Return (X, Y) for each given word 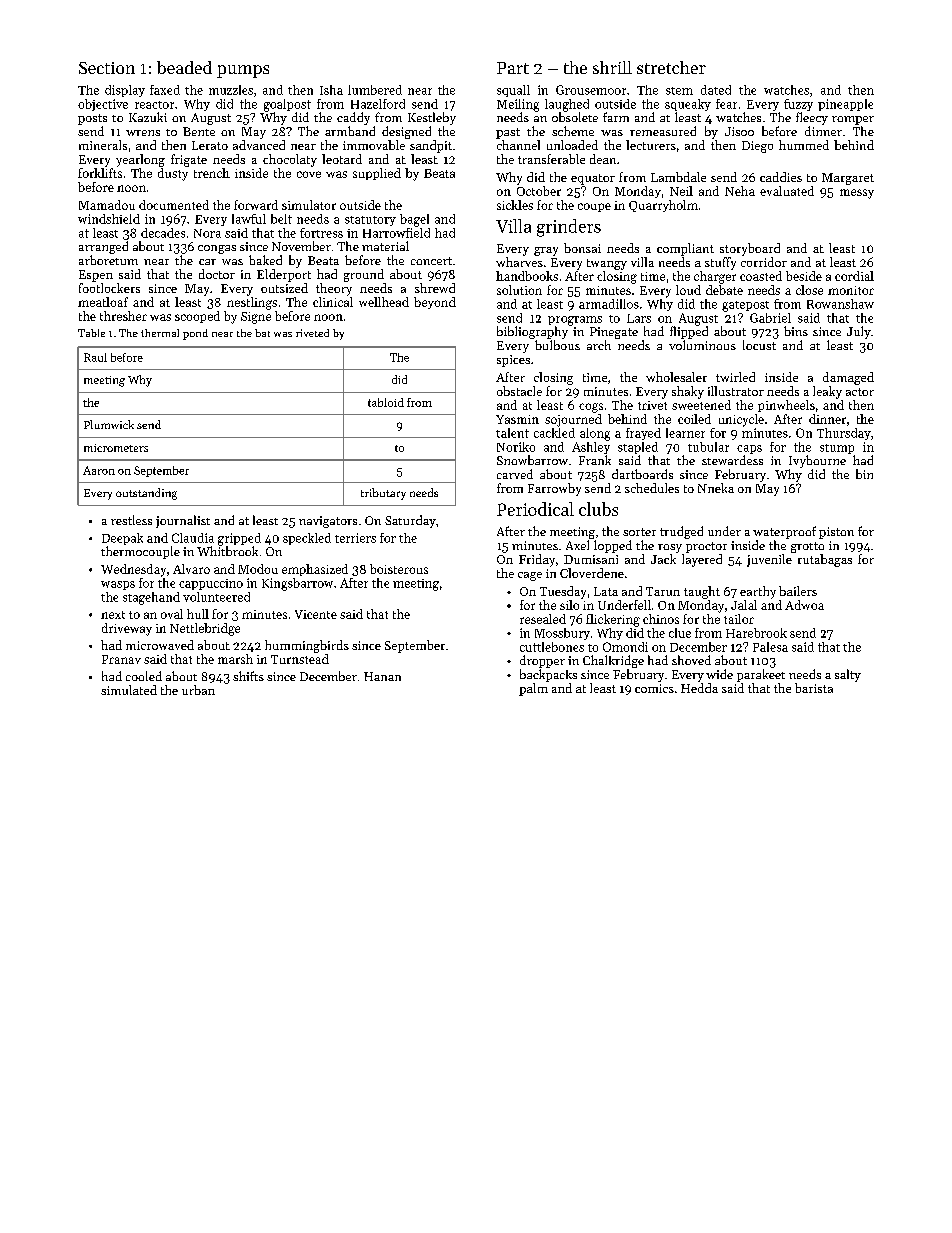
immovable (374, 145)
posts (92, 119)
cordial (854, 276)
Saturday (410, 521)
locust (759, 345)
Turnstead (300, 659)
